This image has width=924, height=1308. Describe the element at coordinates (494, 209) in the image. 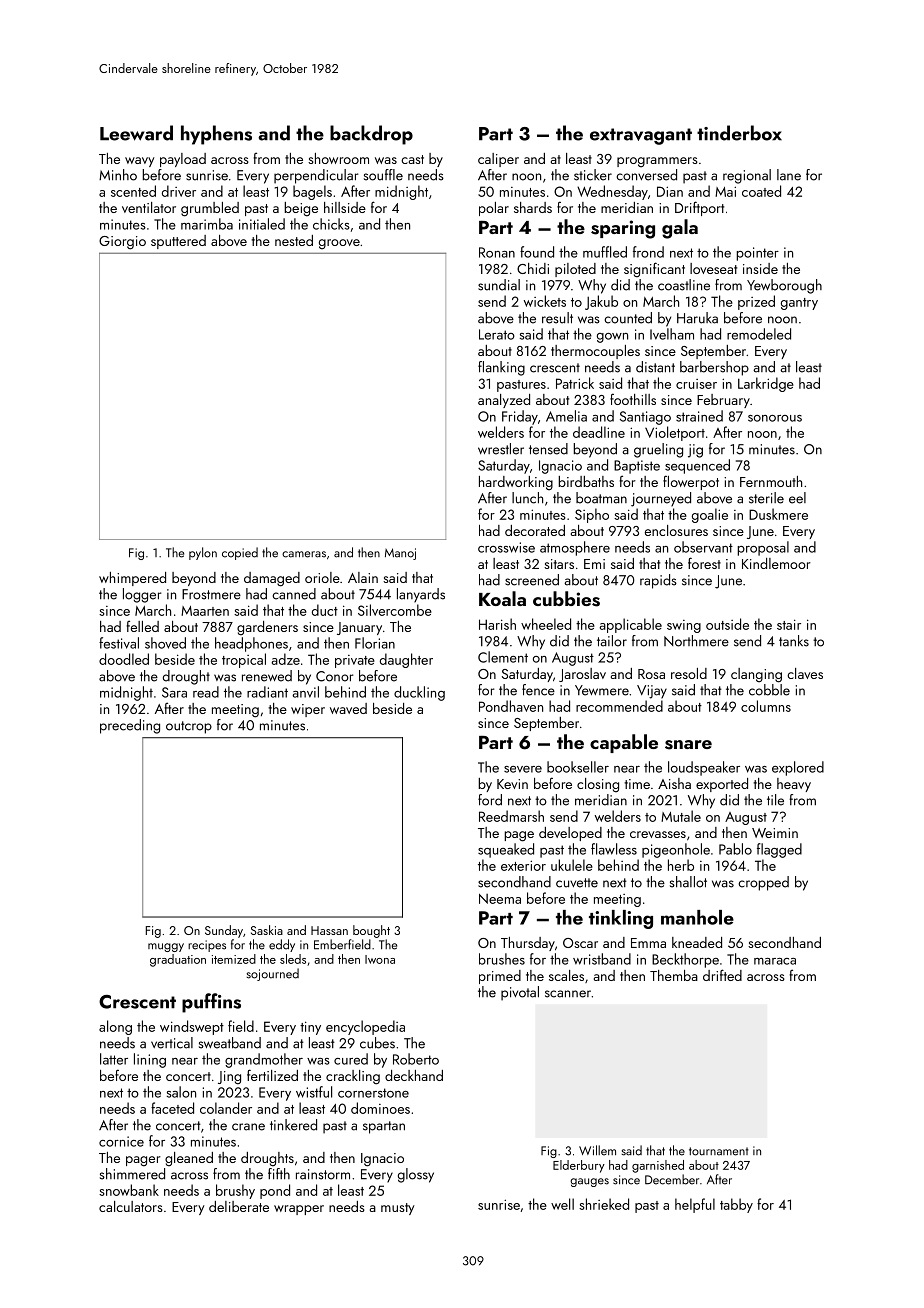

I see `polar` at that location.
